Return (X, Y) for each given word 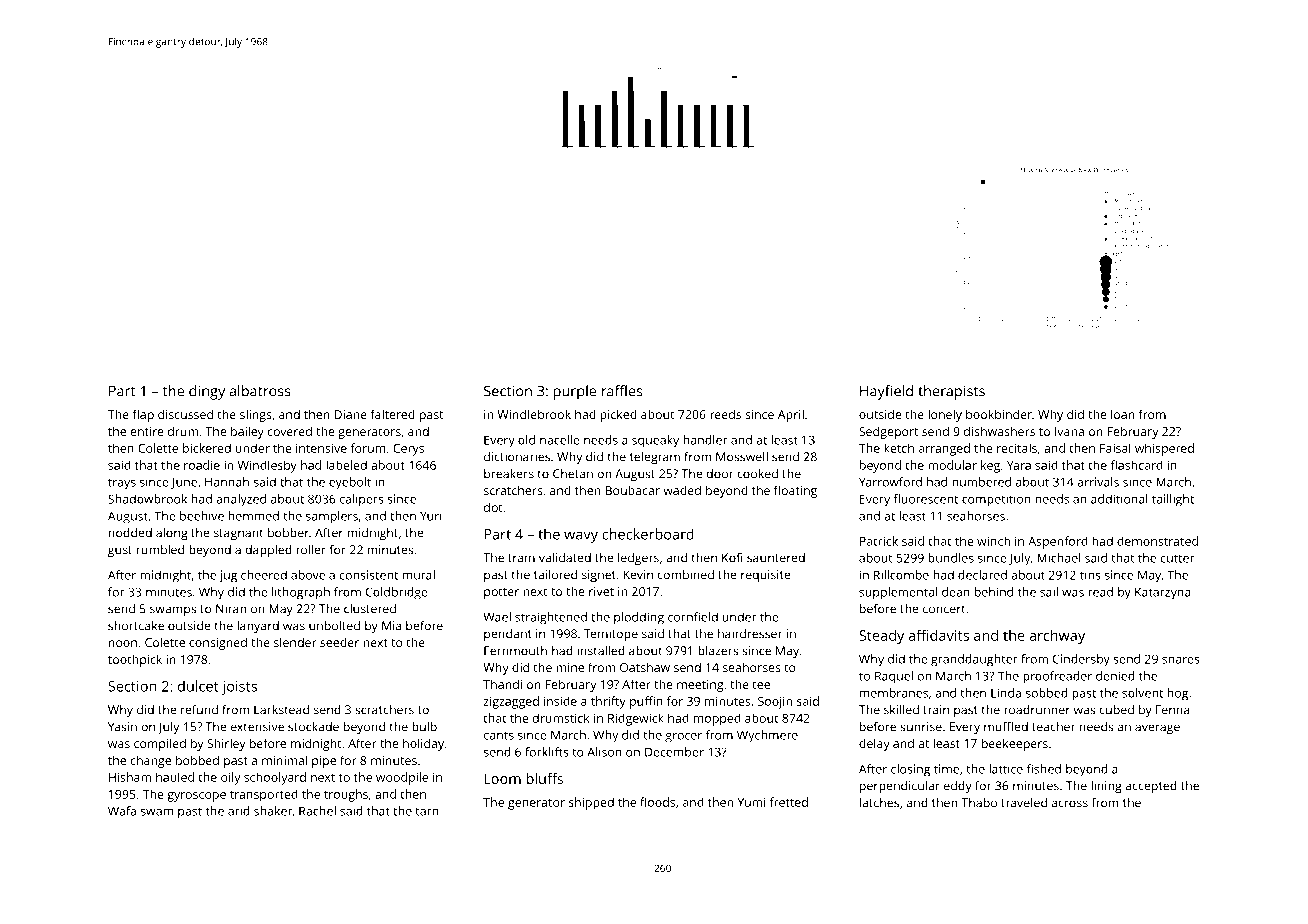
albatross (260, 391)
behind (994, 592)
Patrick (879, 541)
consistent (368, 575)
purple (574, 392)
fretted (789, 802)
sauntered (776, 558)
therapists (951, 392)
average (1157, 729)
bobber (288, 533)
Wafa (122, 811)
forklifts (547, 752)
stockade (313, 727)
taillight (1173, 500)
